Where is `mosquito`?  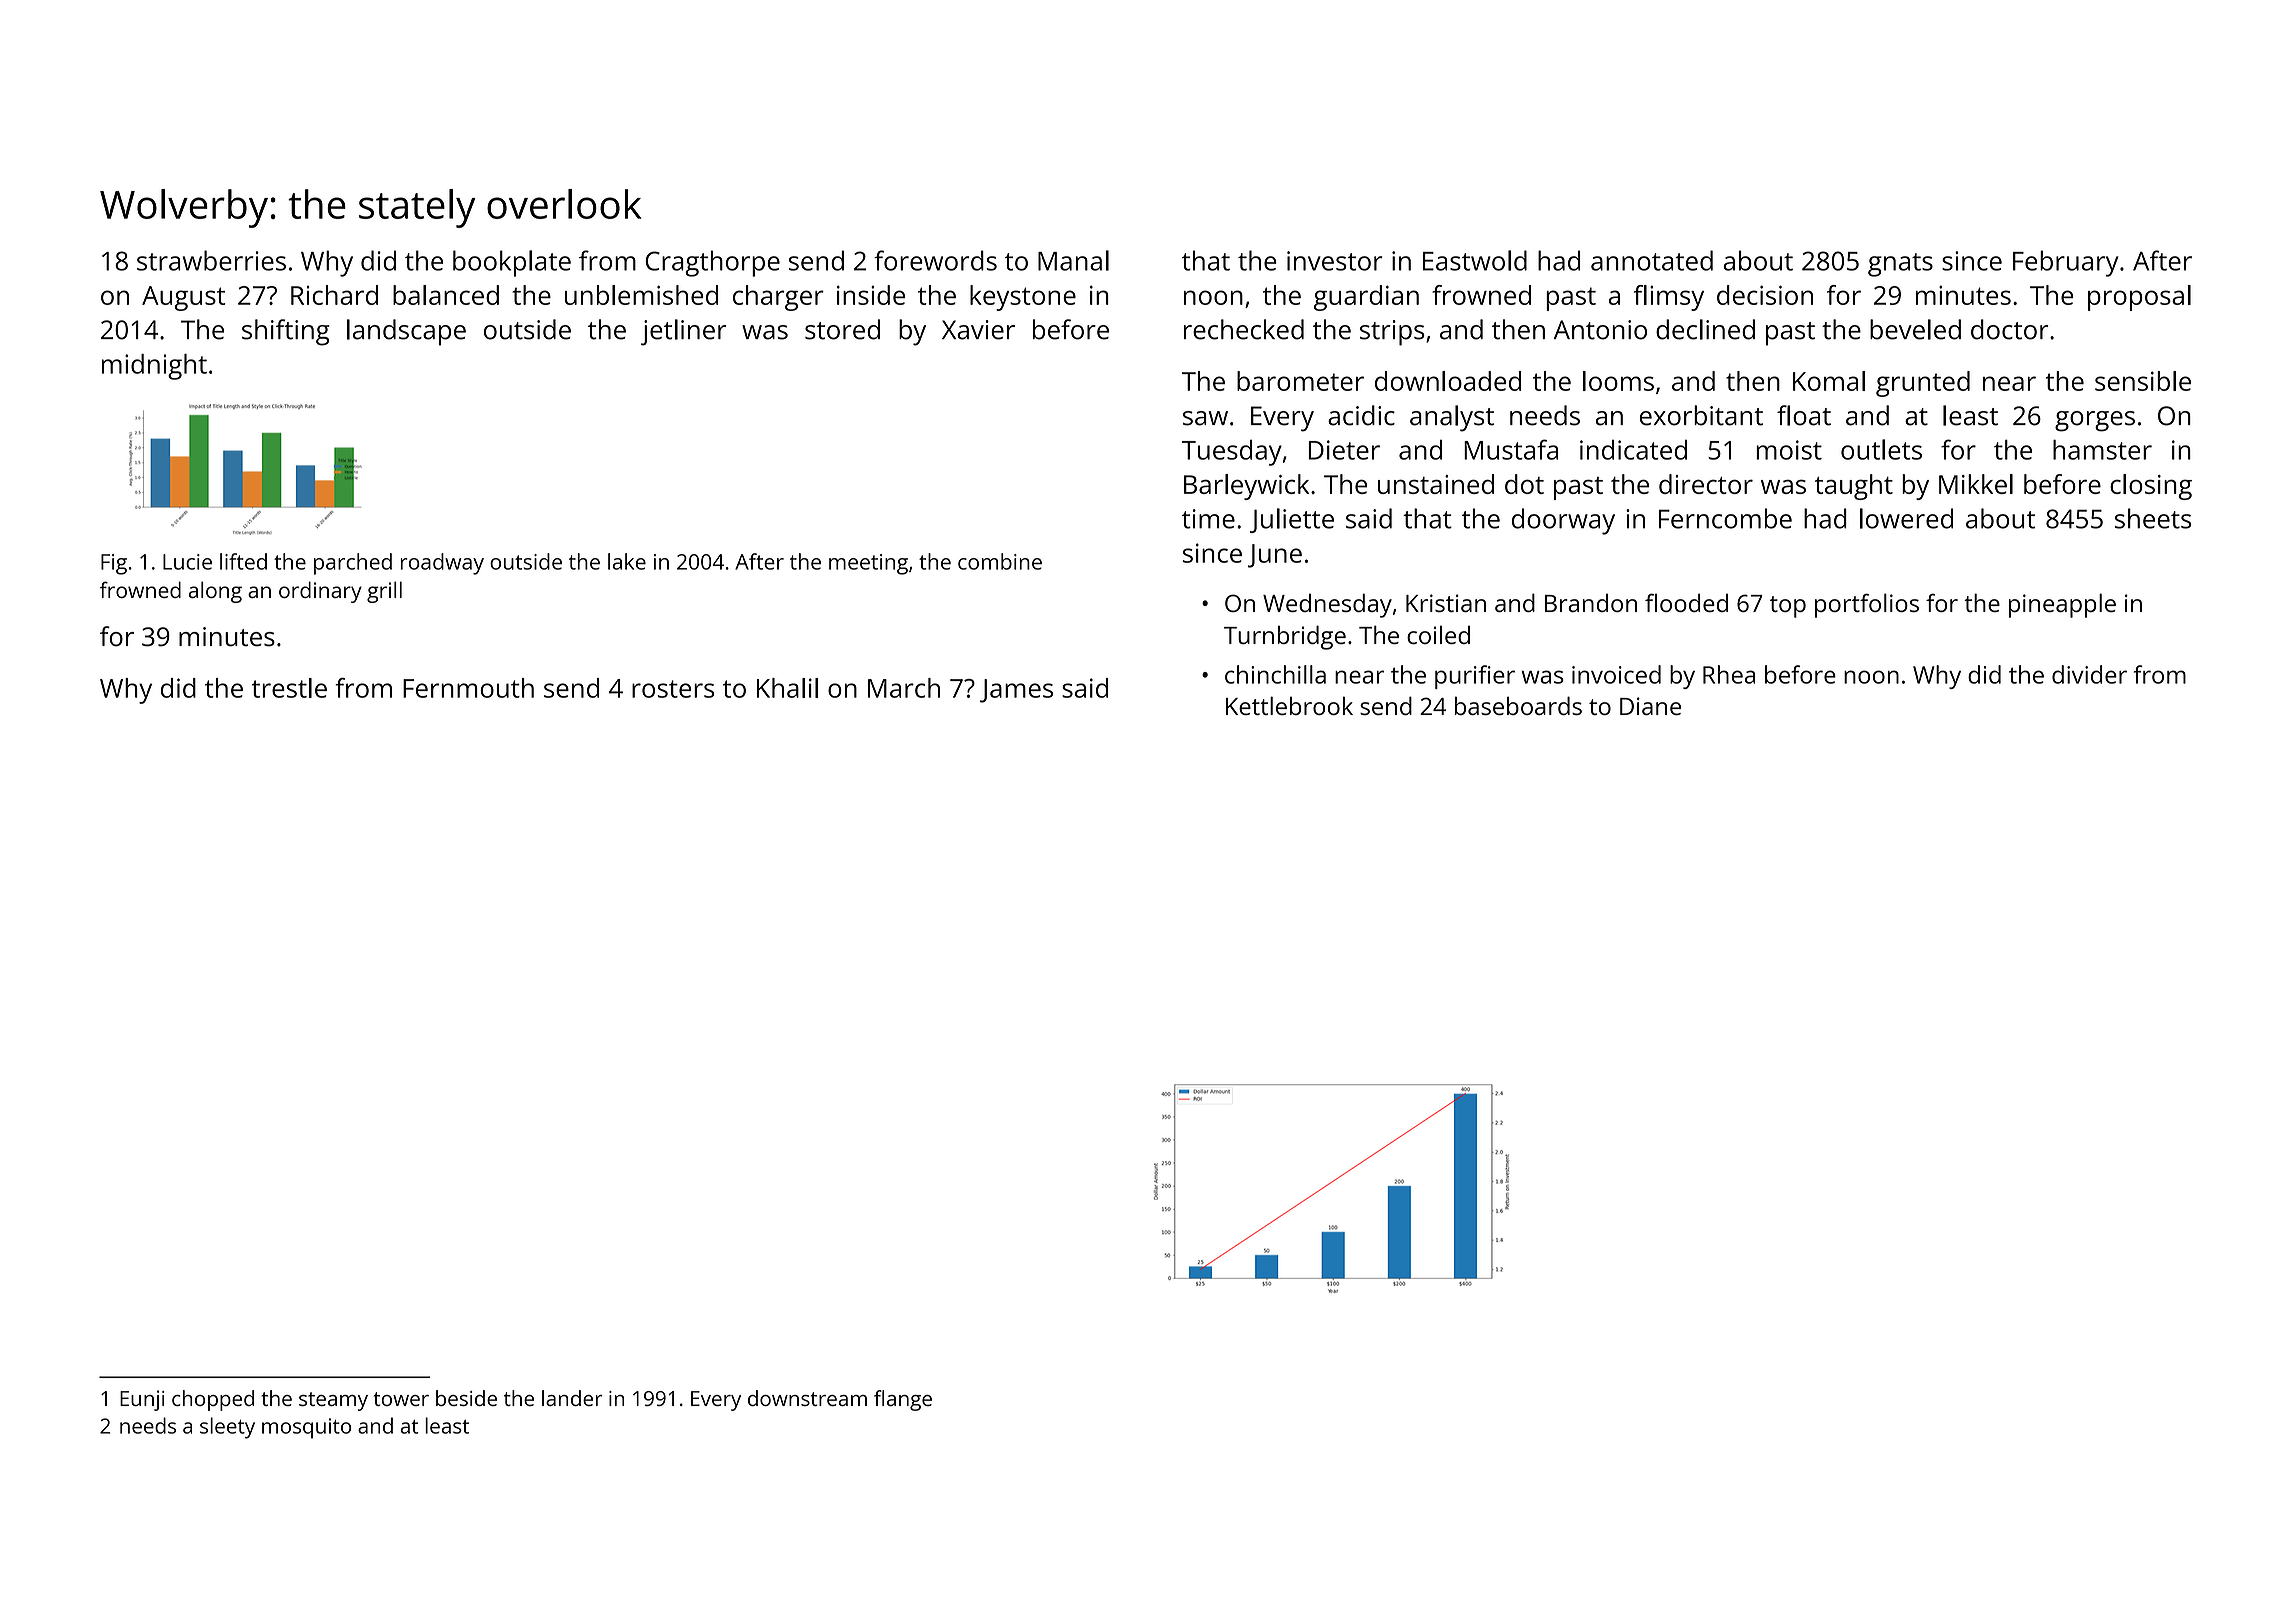 mosquito is located at coordinates (306, 1428).
